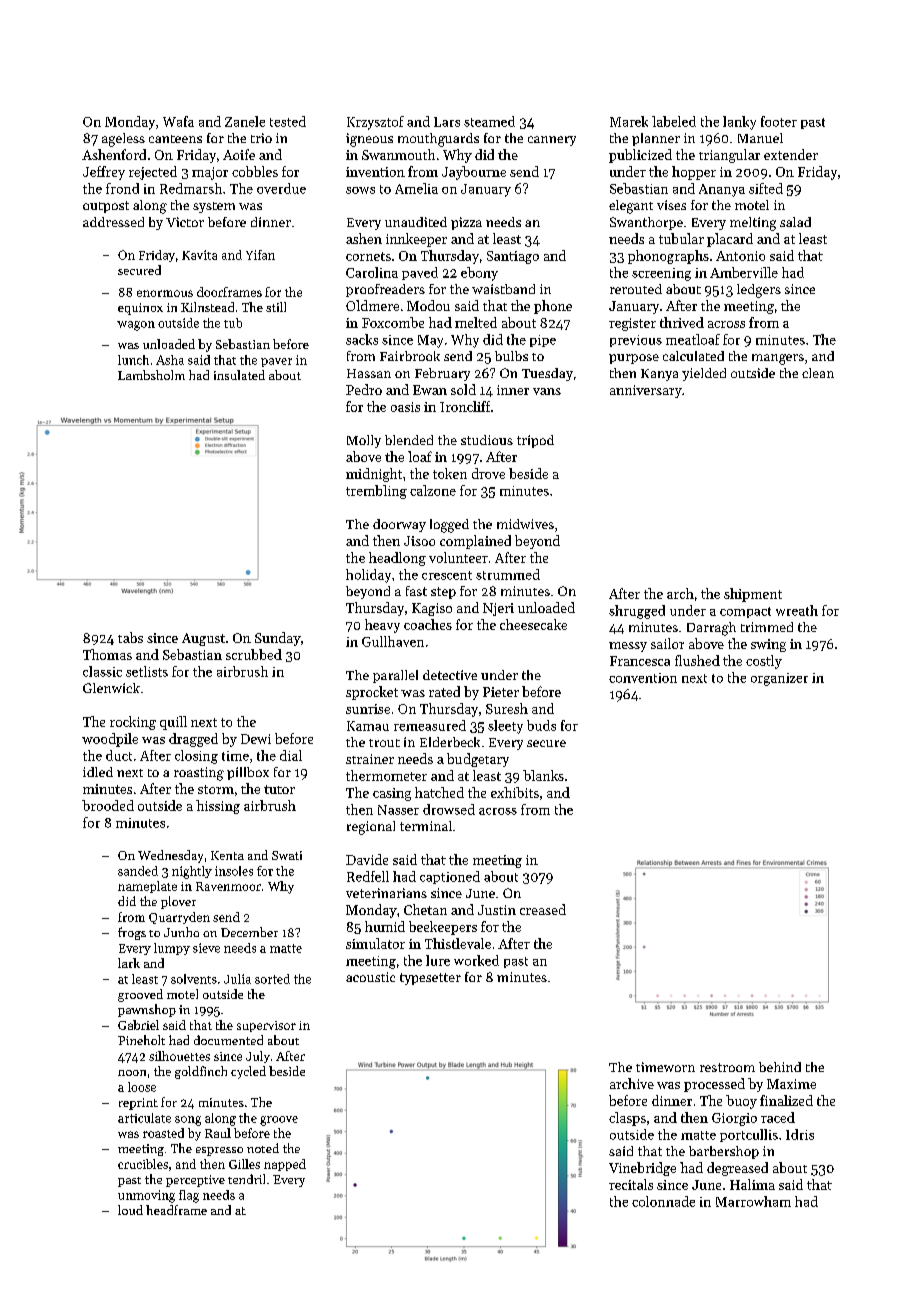 Image resolution: width=924 pixels, height=1308 pixels. Describe the element at coordinates (753, 595) in the page. I see `shipment` at that location.
